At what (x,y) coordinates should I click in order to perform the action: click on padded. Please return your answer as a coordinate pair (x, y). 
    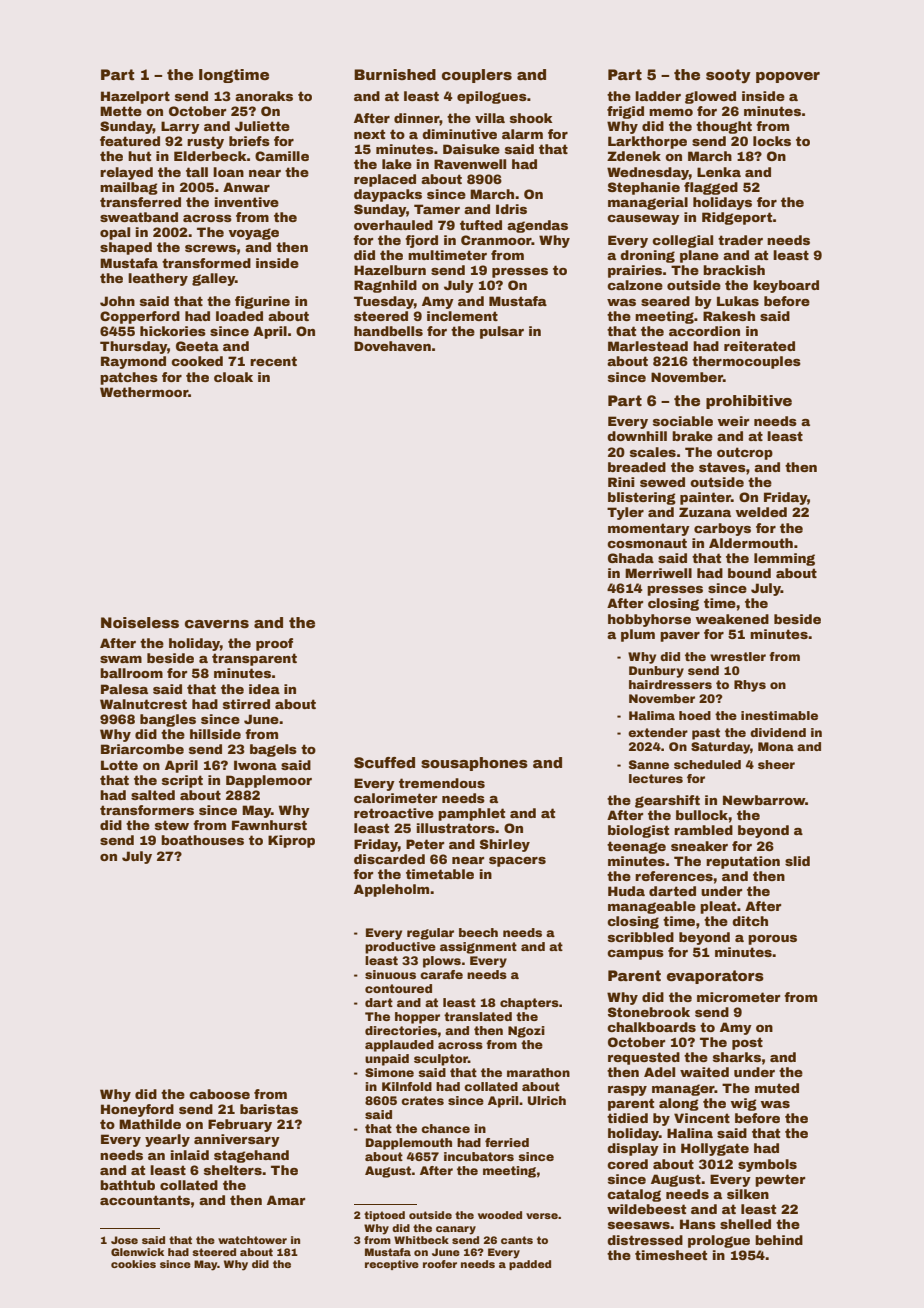
    Looking at the image, I should click on (530, 1265).
